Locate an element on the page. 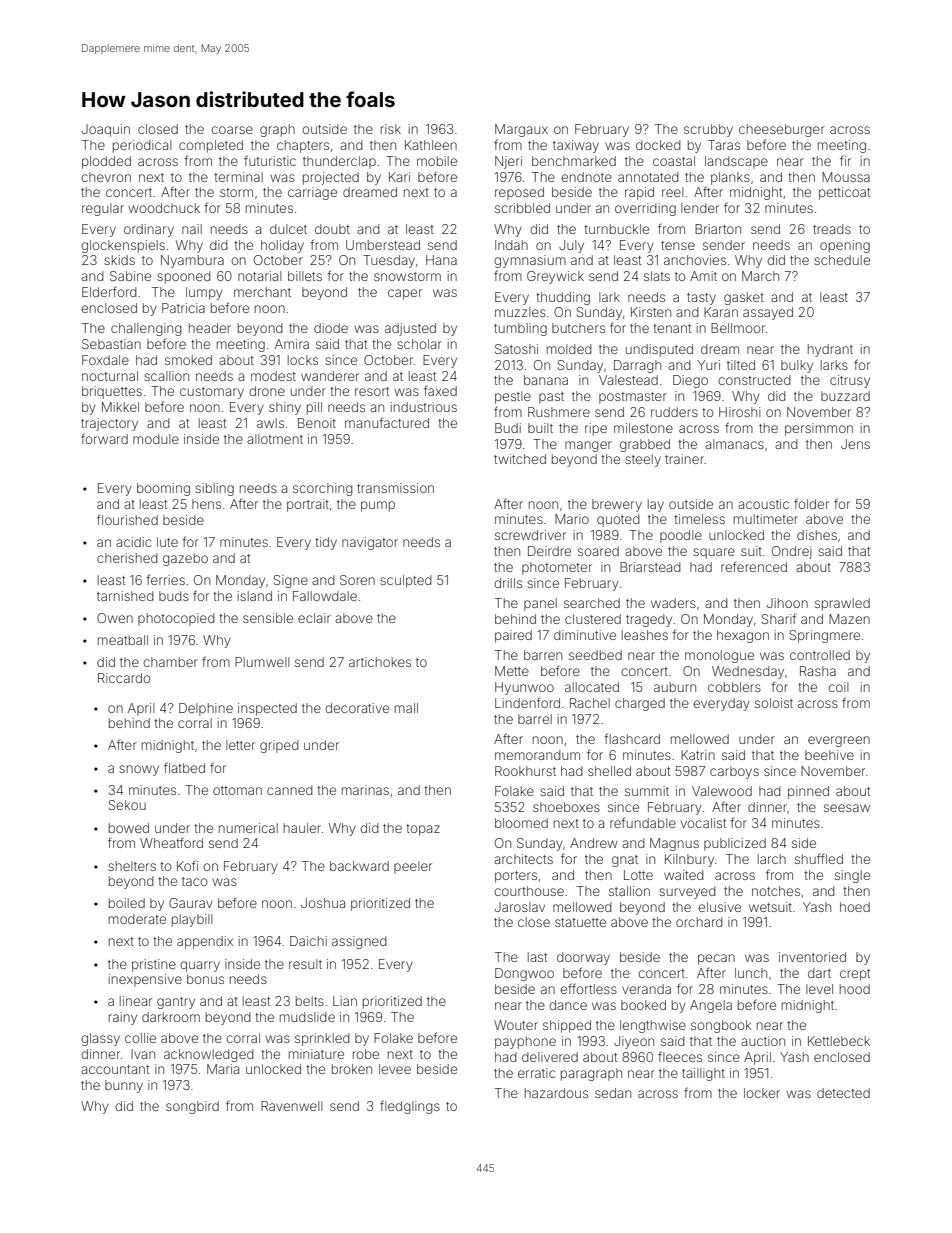  mobile is located at coordinates (437, 161).
